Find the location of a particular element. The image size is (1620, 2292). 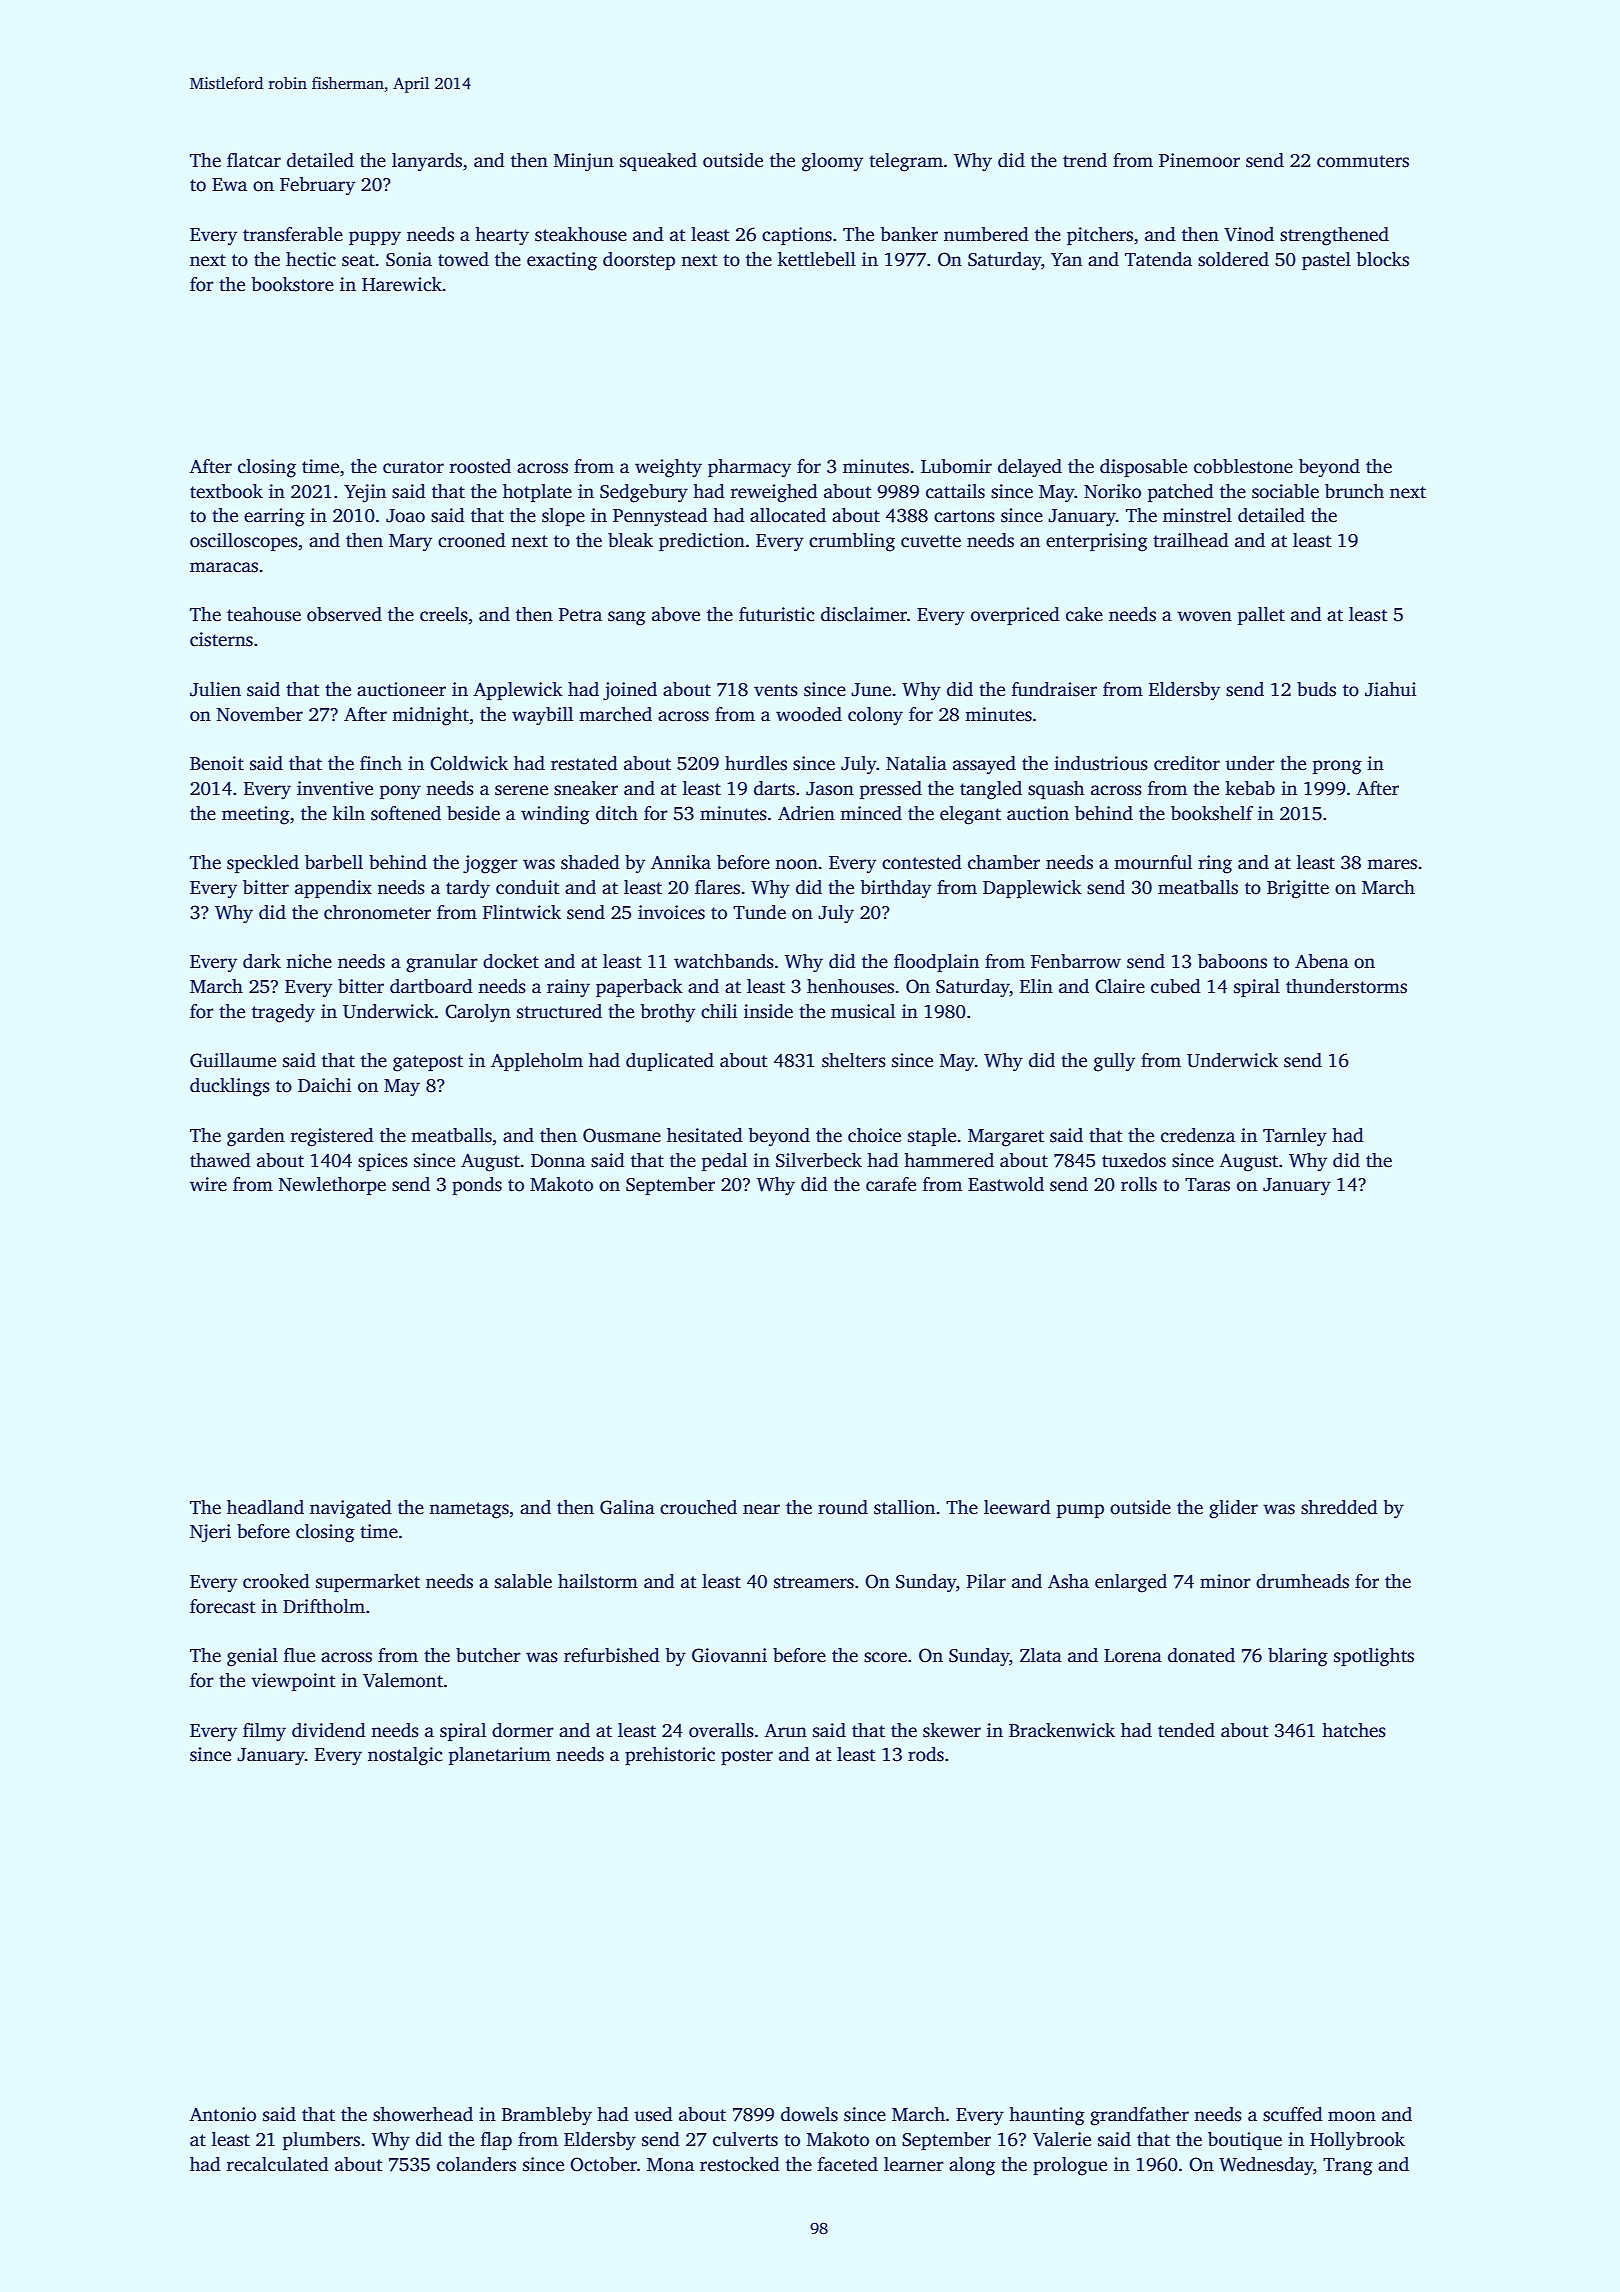

June is located at coordinates (871, 690).
